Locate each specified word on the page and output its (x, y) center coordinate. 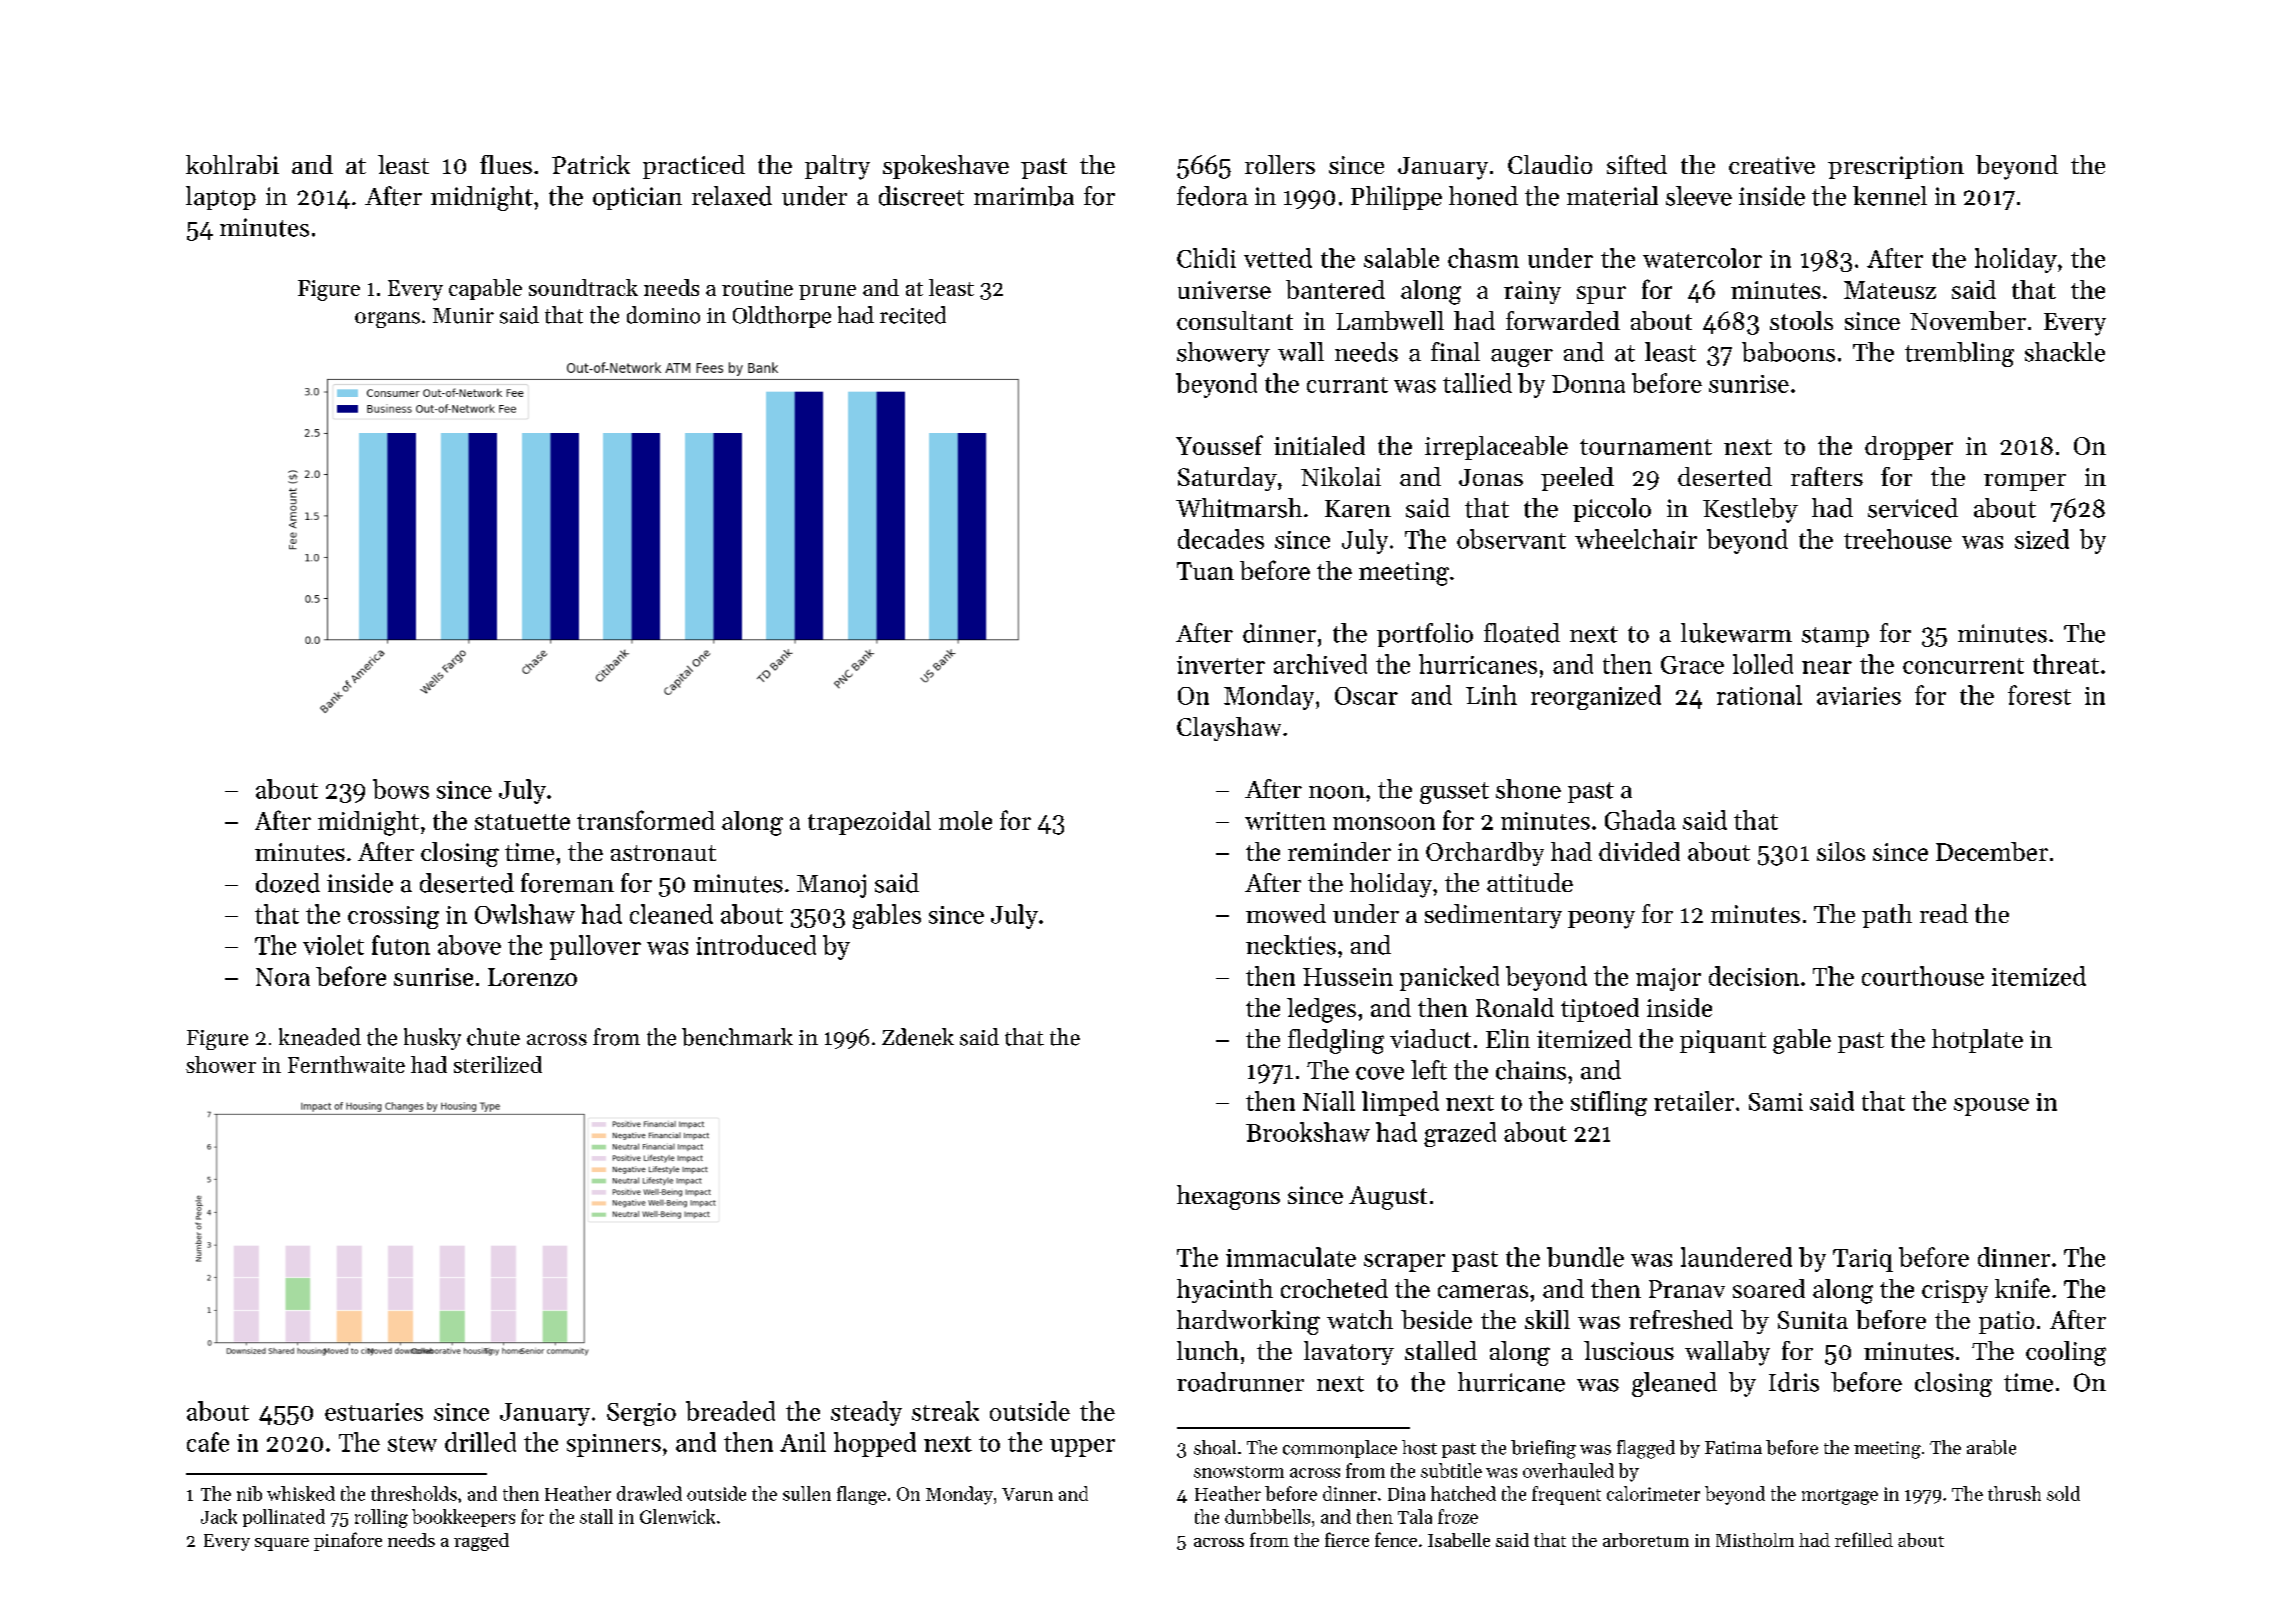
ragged (481, 1542)
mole (965, 820)
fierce (1347, 1539)
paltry (837, 167)
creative (1772, 165)
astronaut (663, 853)
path (1887, 916)
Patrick (591, 164)
